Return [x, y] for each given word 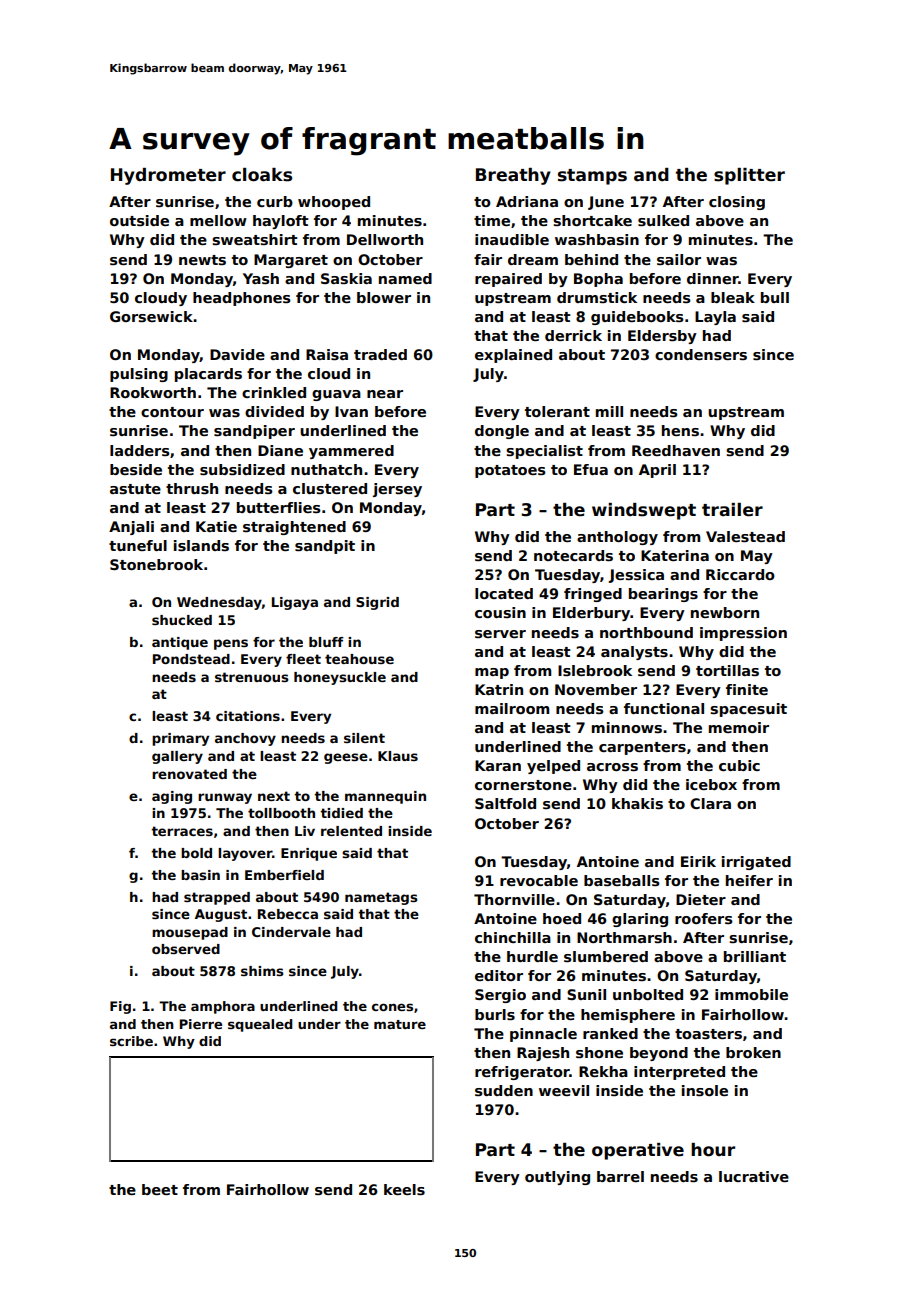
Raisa [327, 354]
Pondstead [191, 659]
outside [139, 220]
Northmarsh [624, 937]
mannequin [385, 797]
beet [160, 1189]
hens [680, 430]
